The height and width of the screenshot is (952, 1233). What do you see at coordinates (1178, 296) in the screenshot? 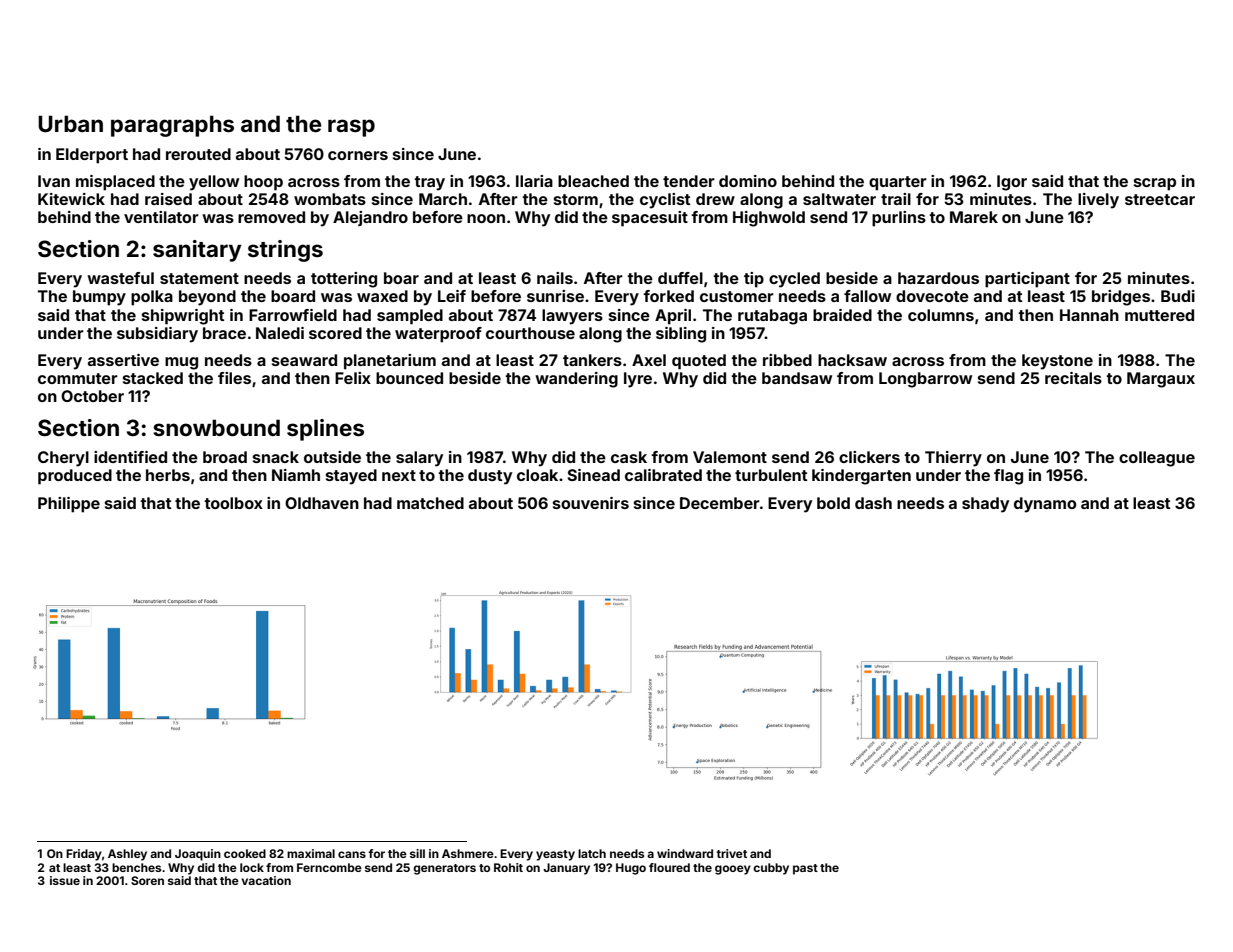
I see `Budi` at bounding box center [1178, 296].
